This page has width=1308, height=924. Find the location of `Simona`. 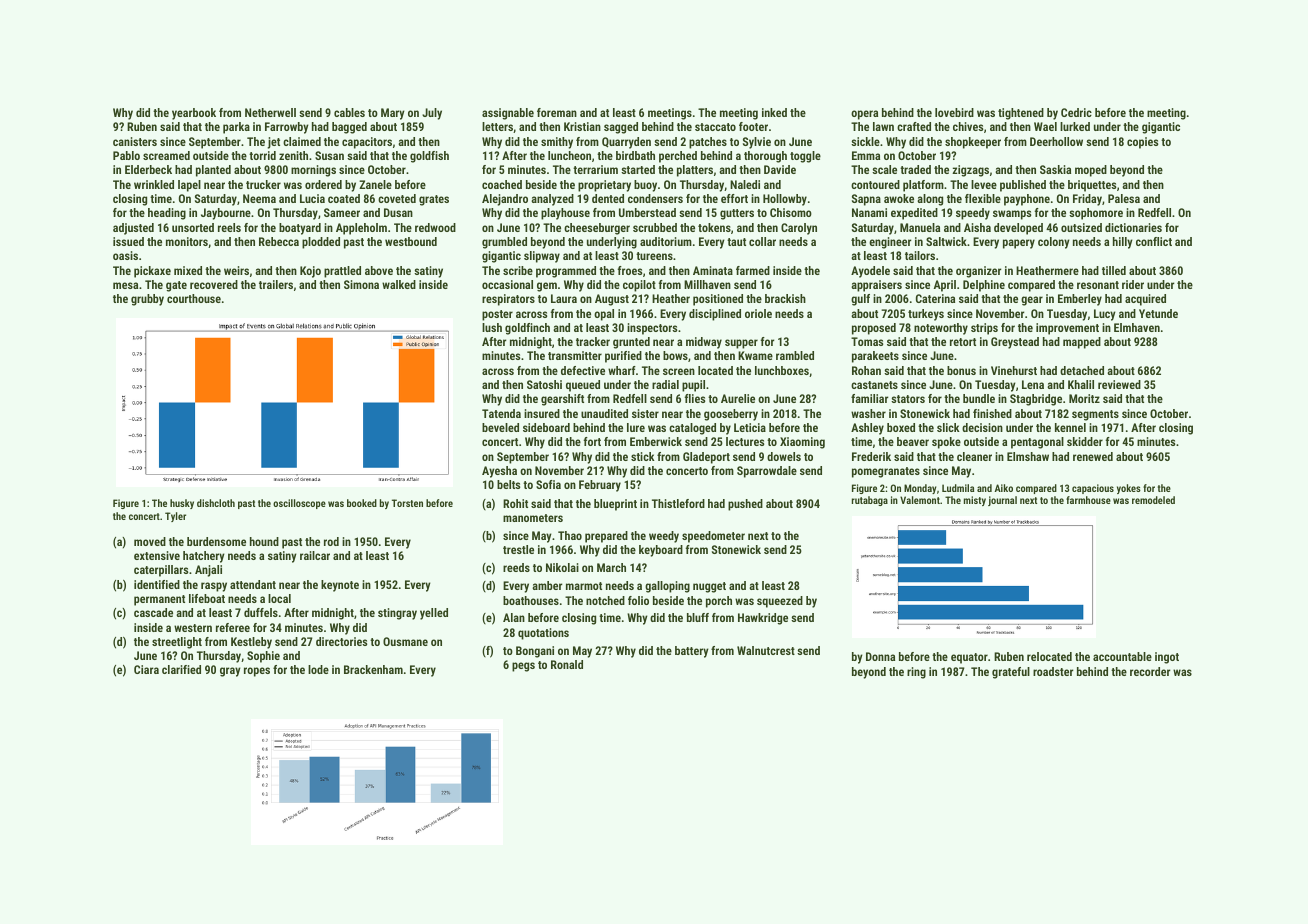

Simona is located at coordinates (361, 284).
